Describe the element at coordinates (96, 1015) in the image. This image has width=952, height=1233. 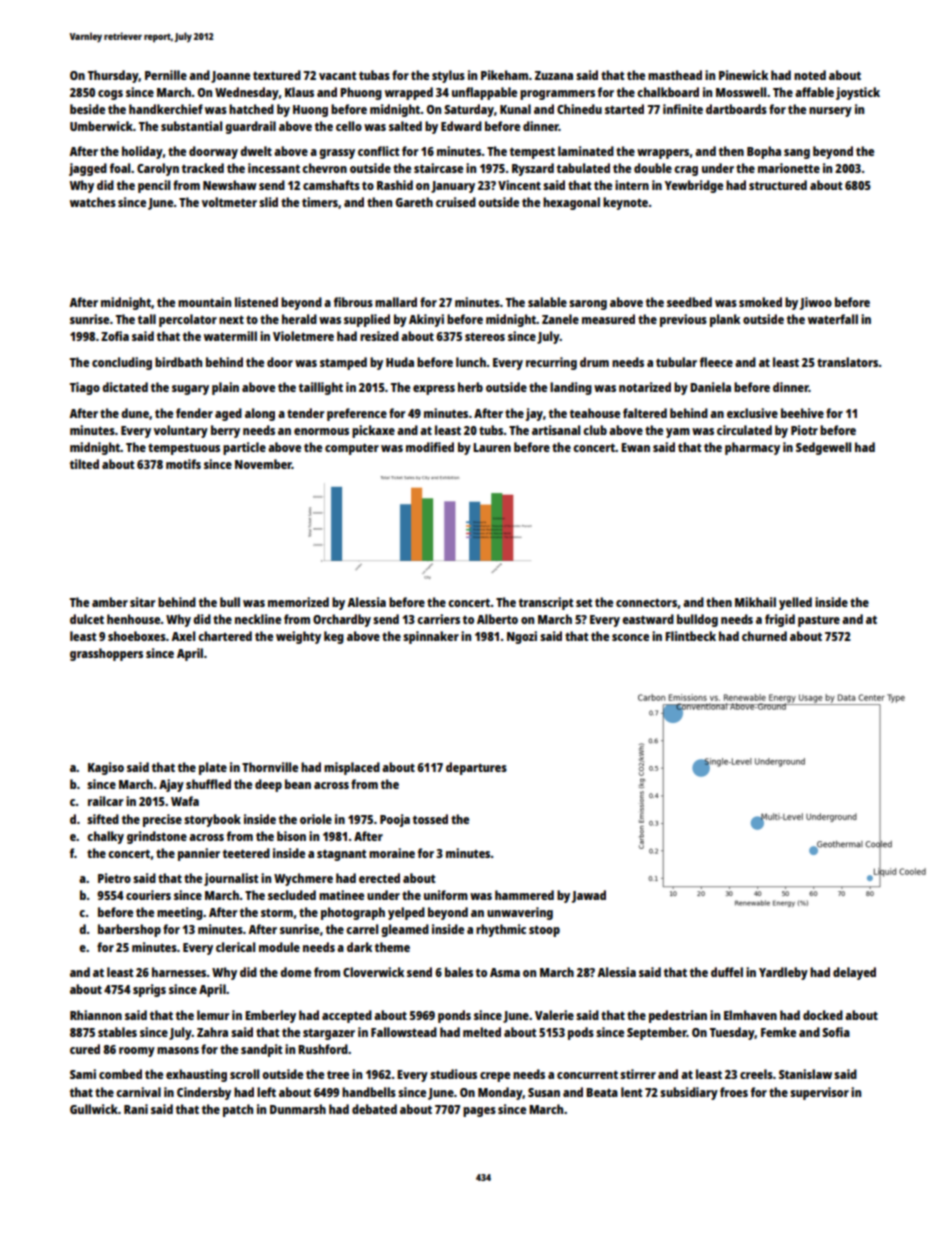
I see `Rhiannon` at that location.
